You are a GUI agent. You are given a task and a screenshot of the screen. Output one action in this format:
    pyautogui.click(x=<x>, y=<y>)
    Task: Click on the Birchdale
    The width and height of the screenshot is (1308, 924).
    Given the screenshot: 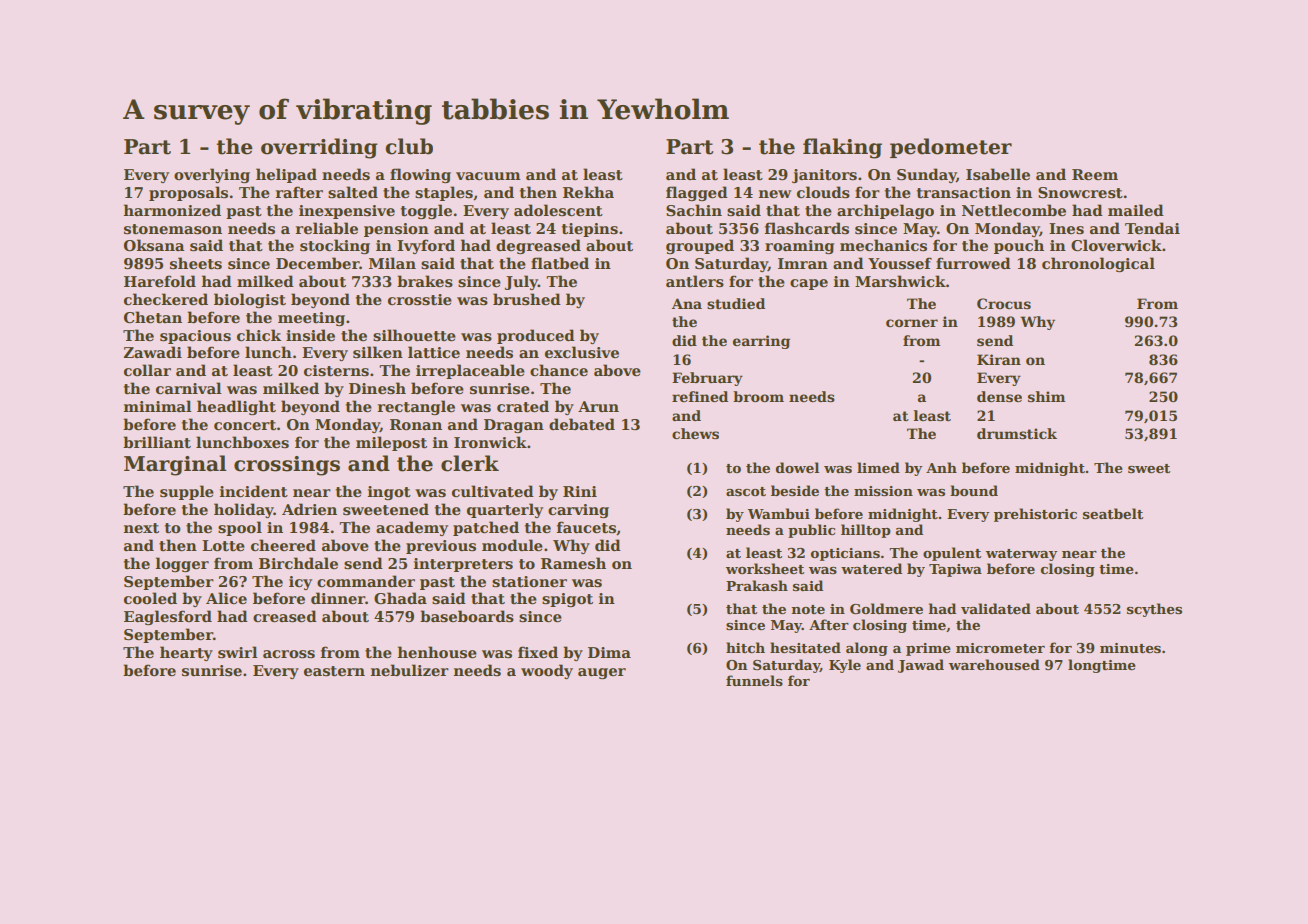 What is the action you would take?
    pyautogui.click(x=298, y=563)
